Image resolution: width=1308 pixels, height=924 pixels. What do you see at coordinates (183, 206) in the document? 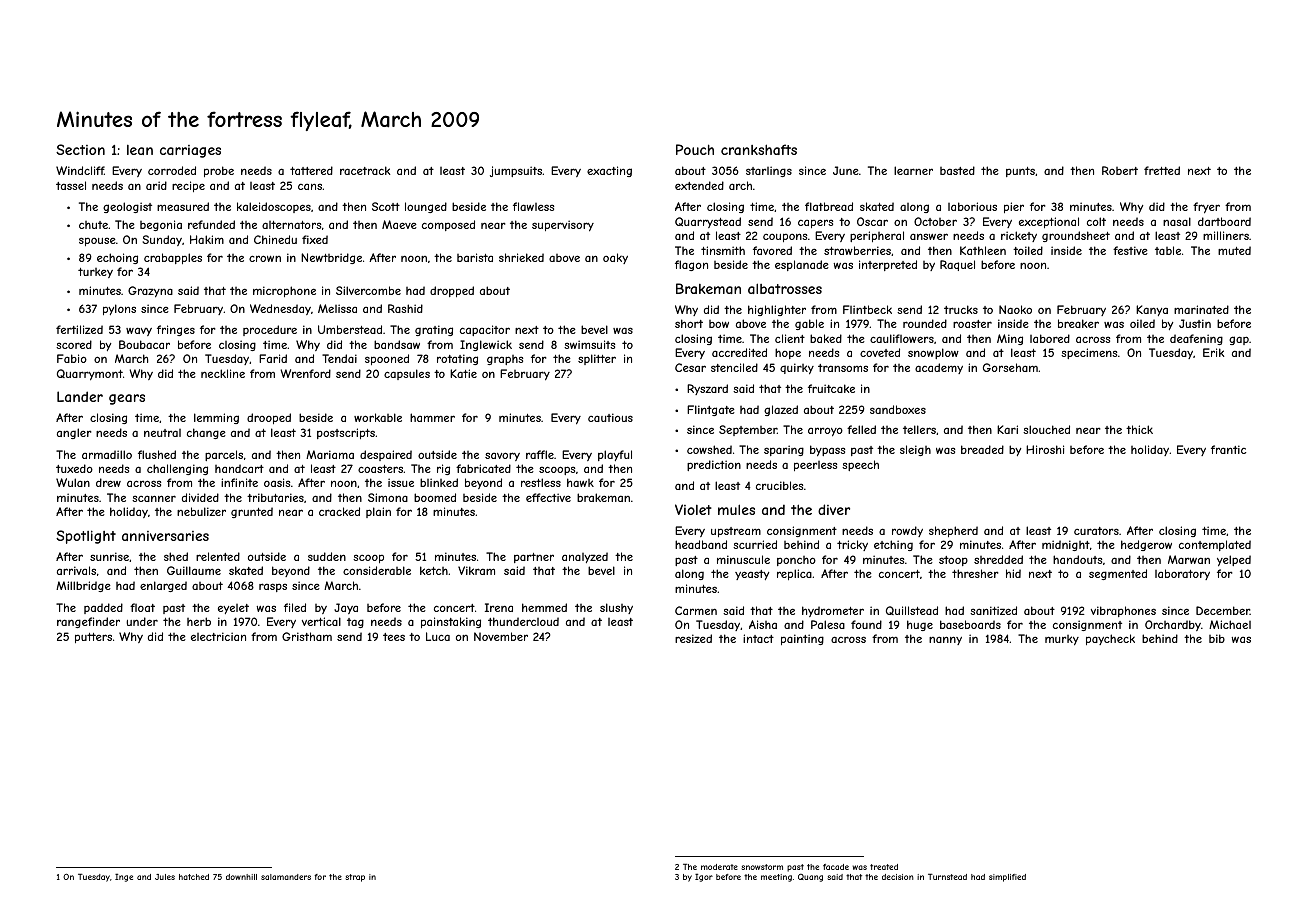
I see `measured` at bounding box center [183, 206].
